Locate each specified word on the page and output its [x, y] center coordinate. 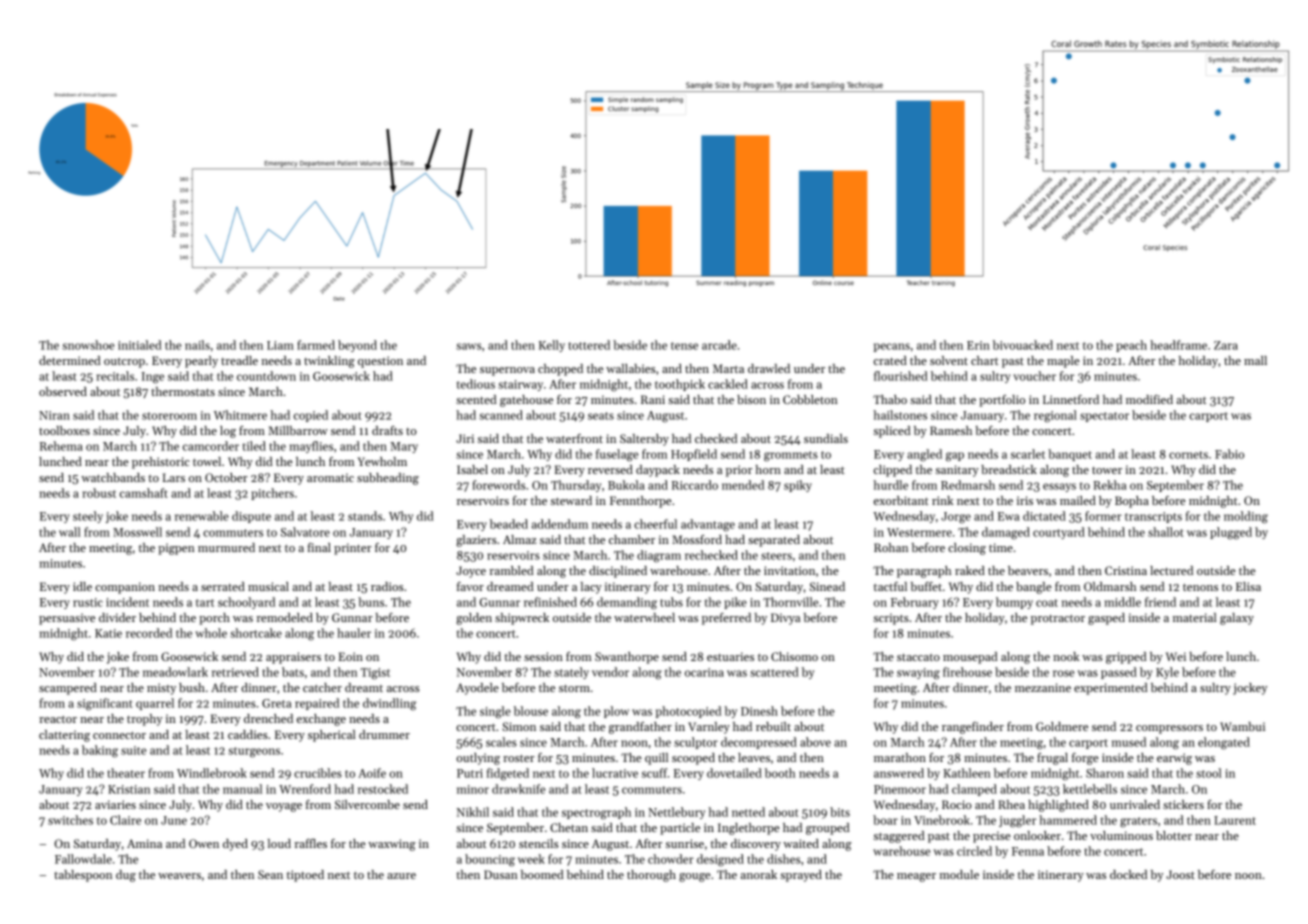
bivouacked [1023, 345]
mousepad [970, 658]
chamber [632, 539]
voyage [284, 807]
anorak [758, 874]
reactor [58, 719]
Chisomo [794, 656]
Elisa [1248, 586]
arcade [719, 345]
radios [387, 586]
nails [197, 345]
